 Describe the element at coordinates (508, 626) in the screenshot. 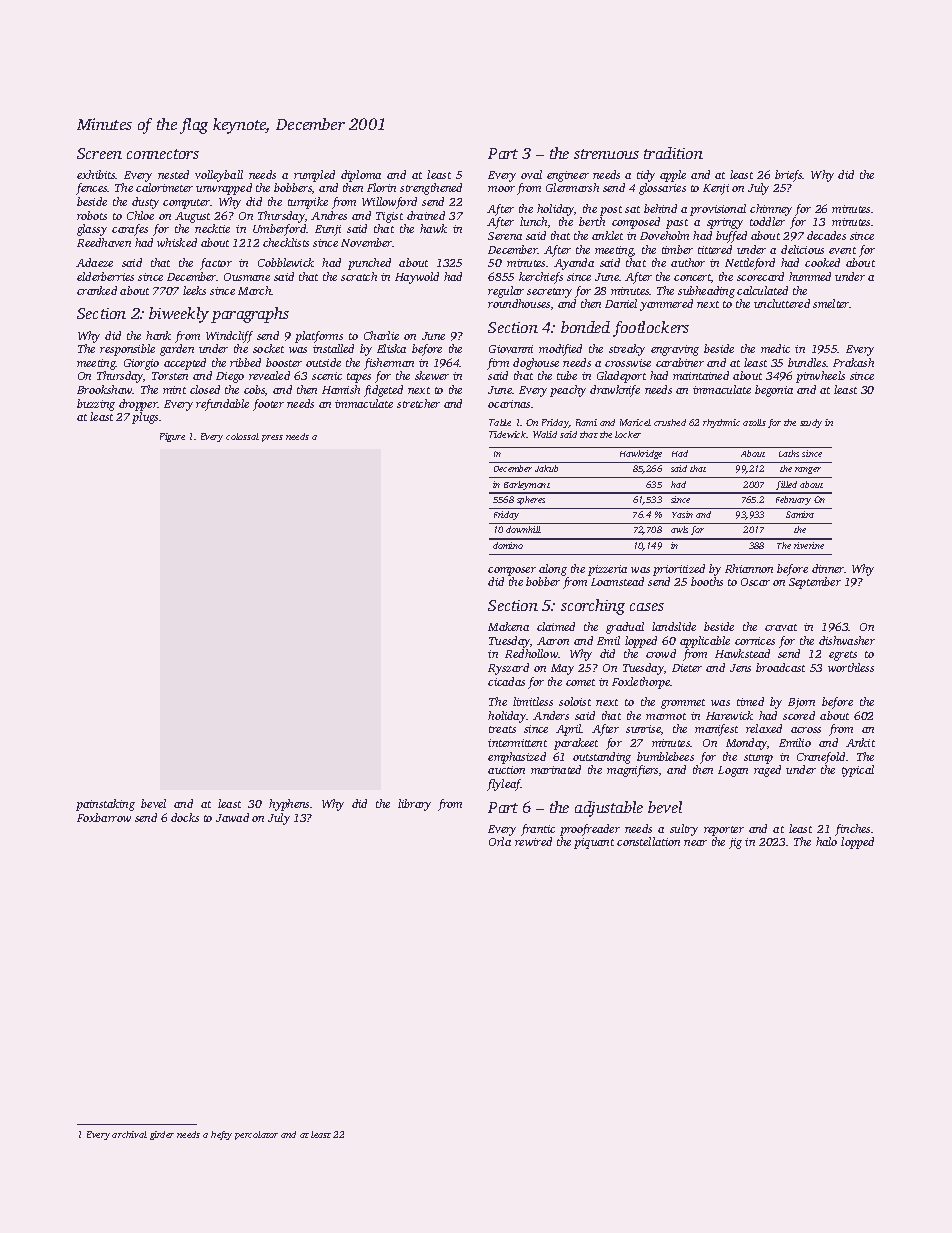

I see `Makena` at that location.
